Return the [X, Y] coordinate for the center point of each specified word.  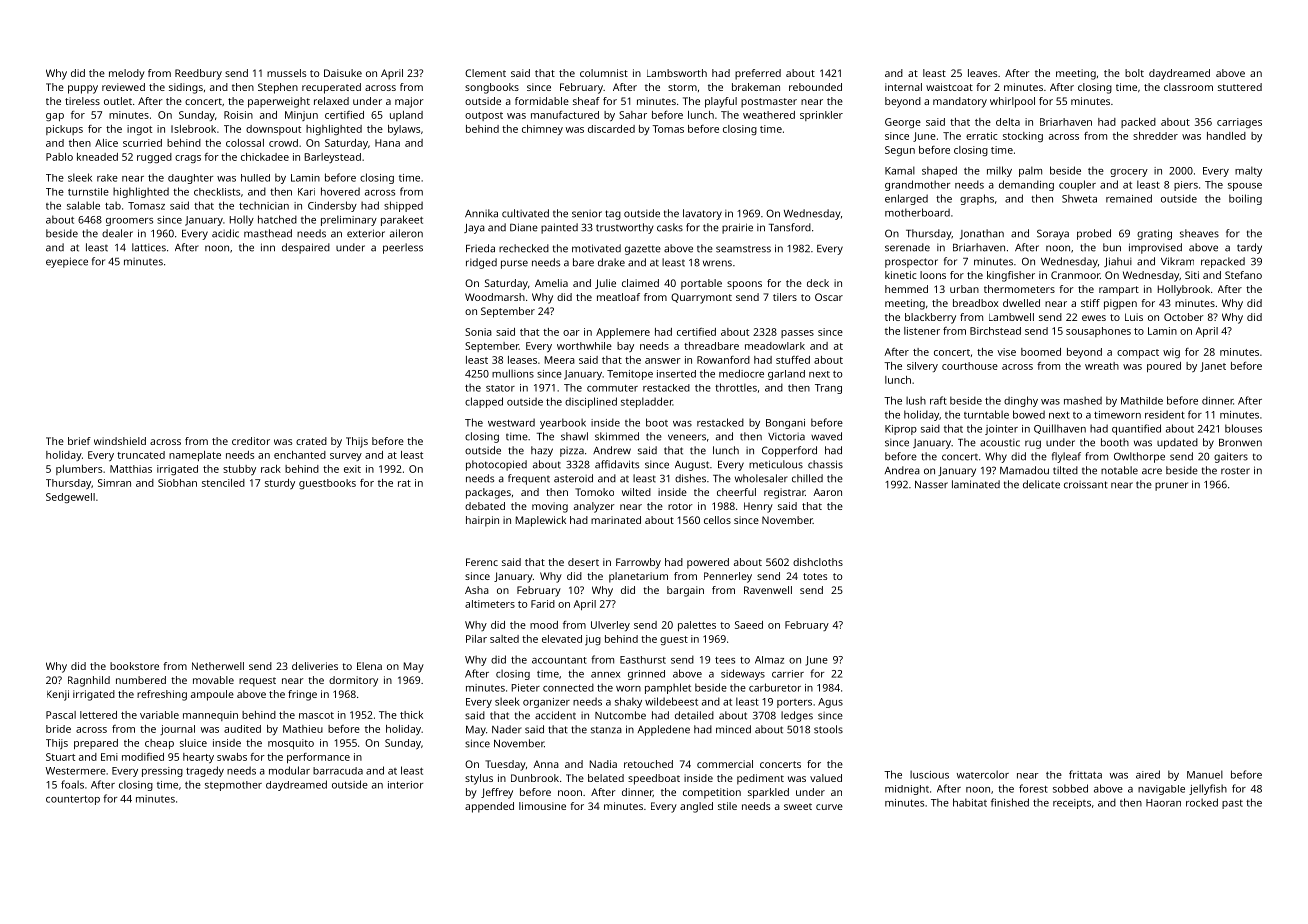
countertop [73, 800]
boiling [1245, 199]
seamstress [743, 249]
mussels [286, 73]
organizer [546, 703]
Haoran [1163, 803]
